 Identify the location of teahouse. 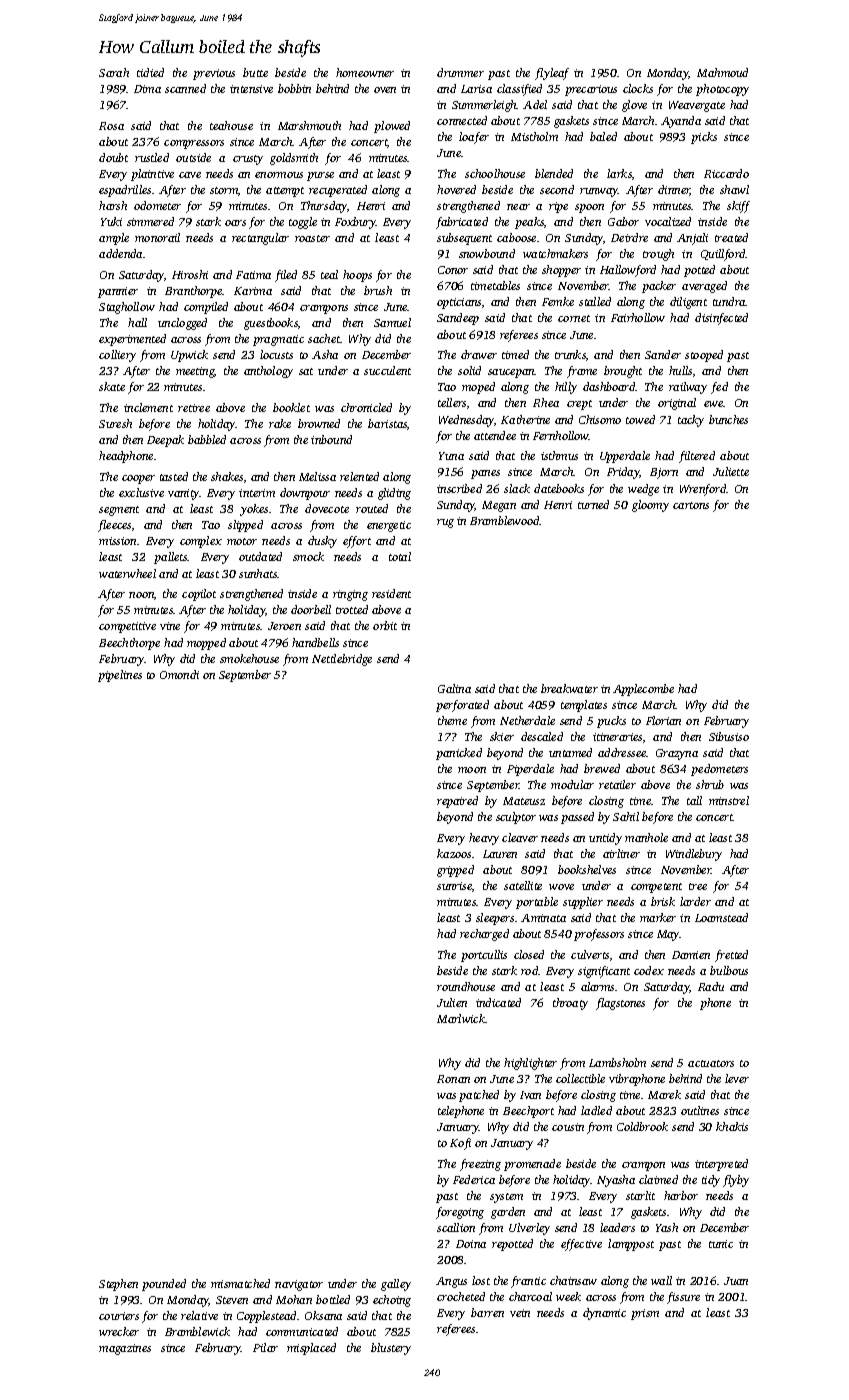
(231, 125).
